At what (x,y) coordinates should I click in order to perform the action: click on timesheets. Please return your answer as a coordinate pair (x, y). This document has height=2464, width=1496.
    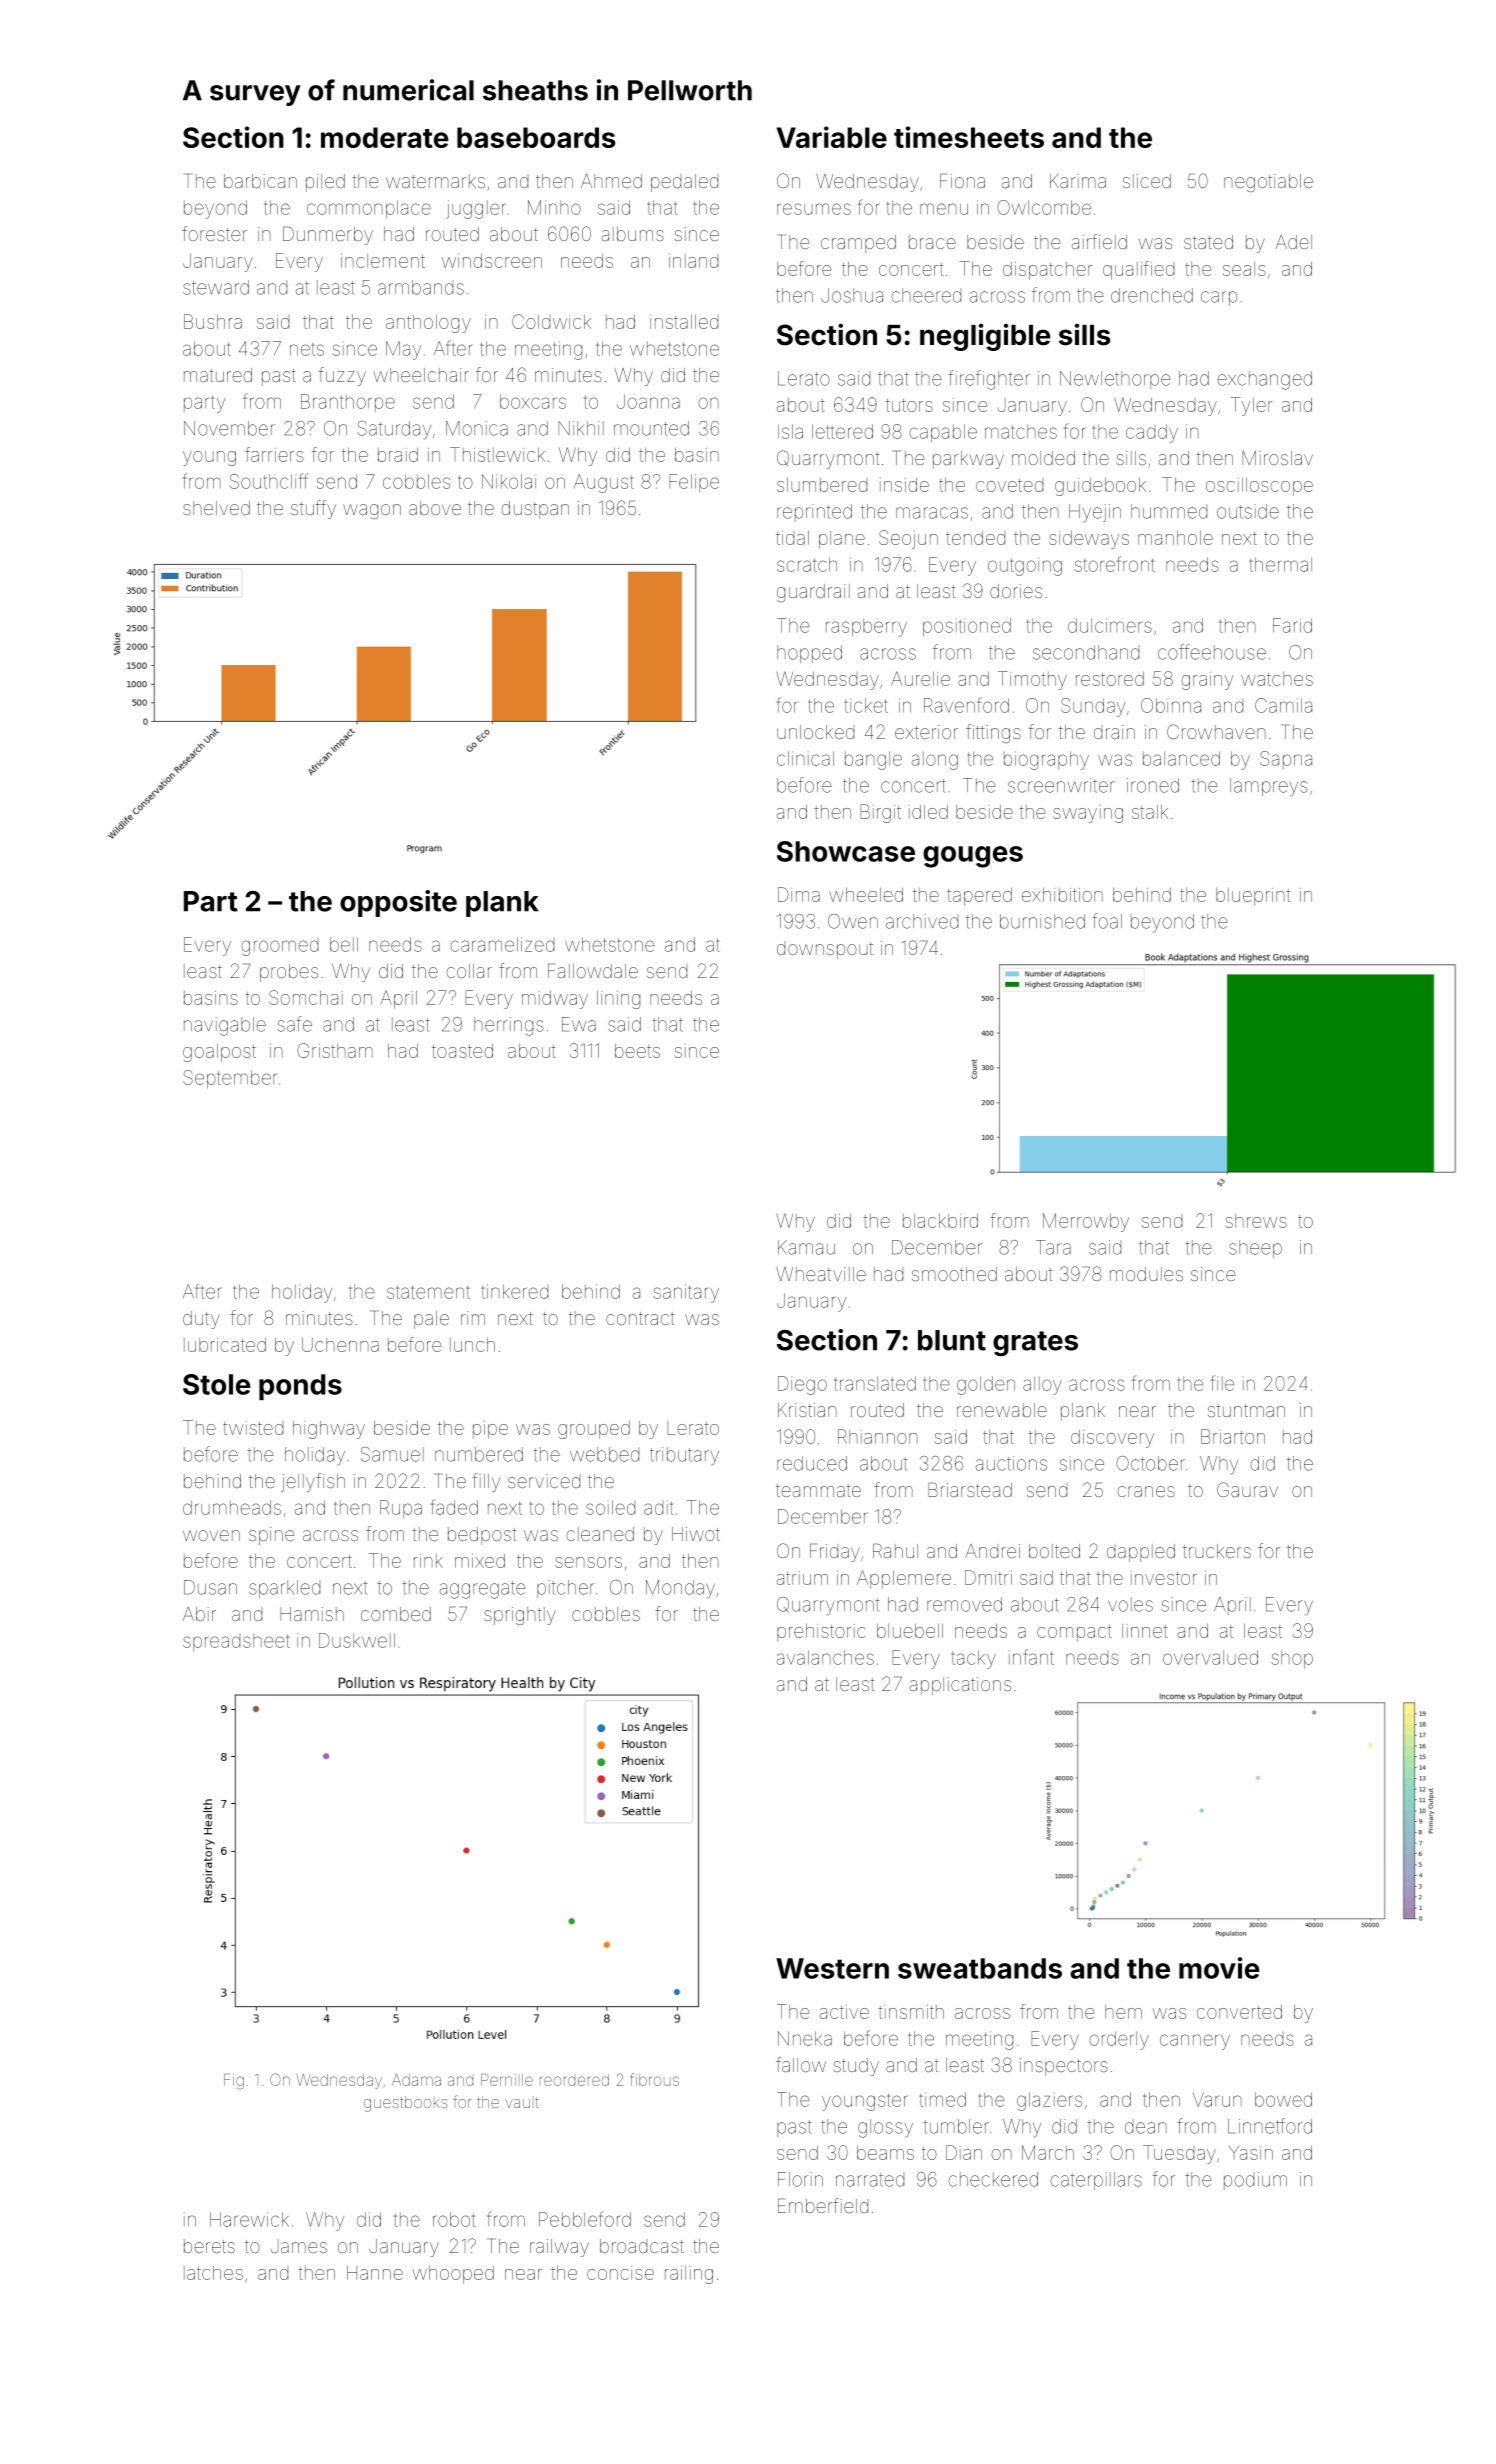
    Looking at the image, I should click on (969, 137).
